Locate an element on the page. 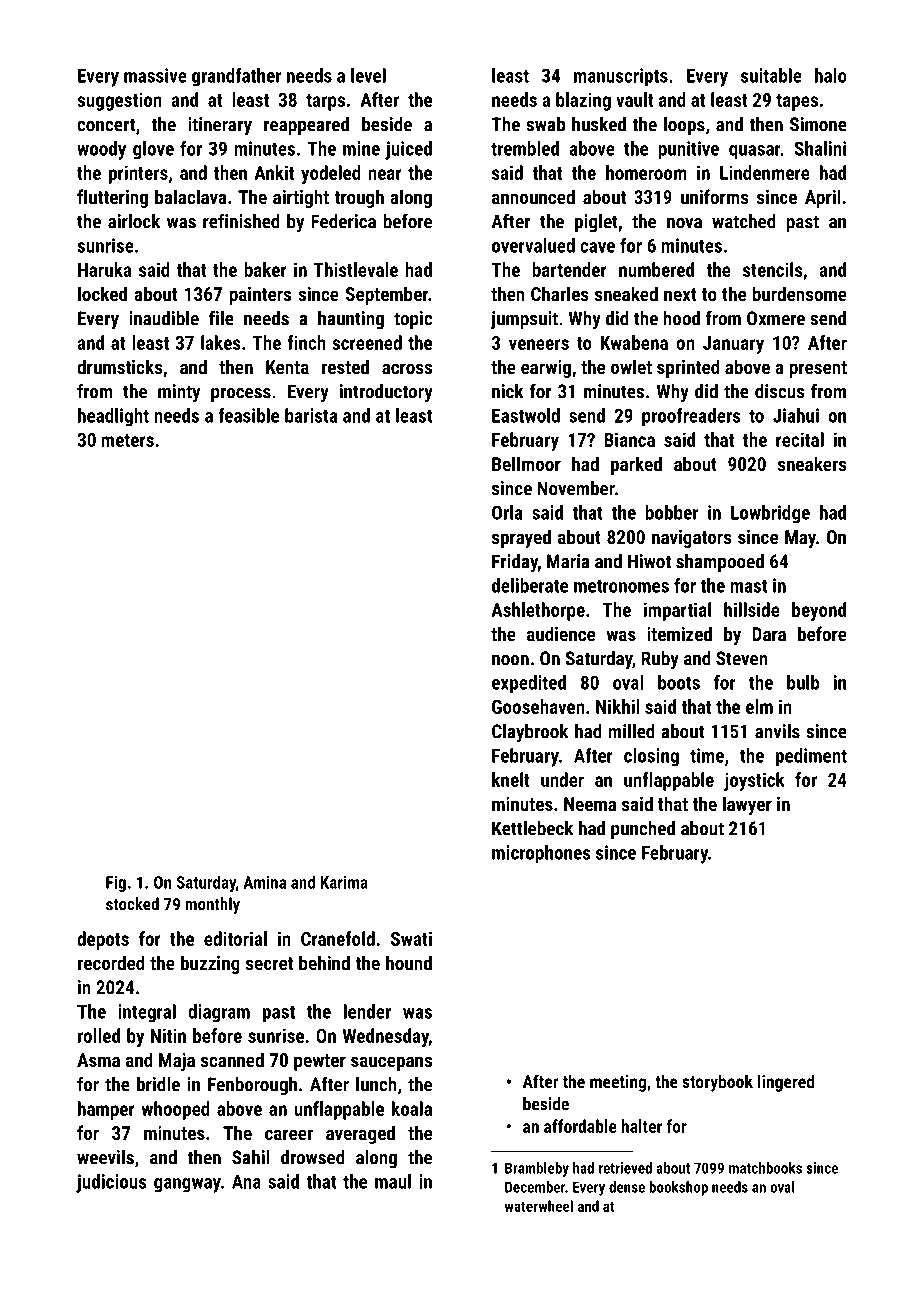 This document has width=924, height=1311. Asma is located at coordinates (98, 1060).
